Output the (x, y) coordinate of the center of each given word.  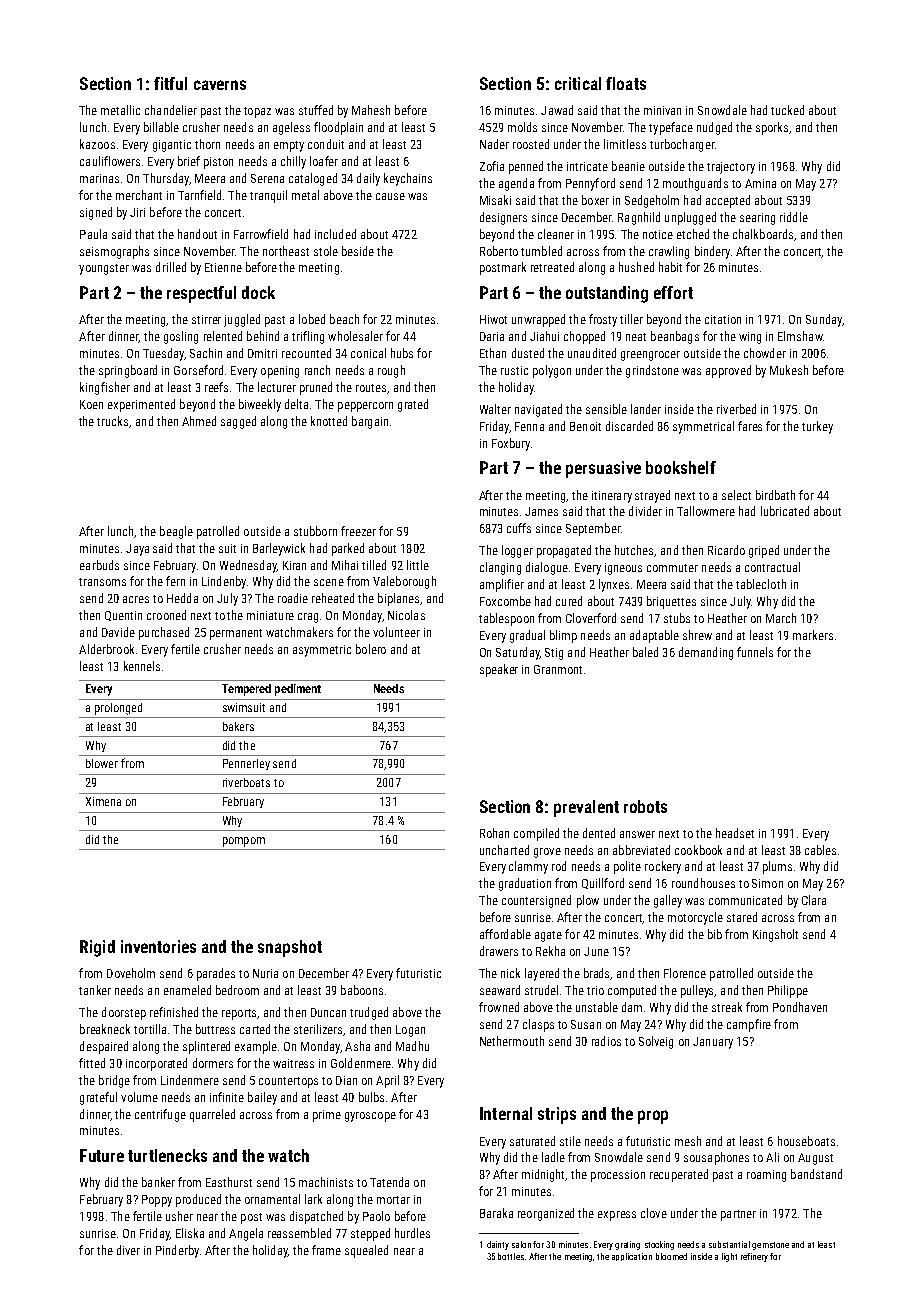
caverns (220, 85)
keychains (408, 179)
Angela (246, 1234)
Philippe (788, 991)
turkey (817, 427)
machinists (326, 1182)
